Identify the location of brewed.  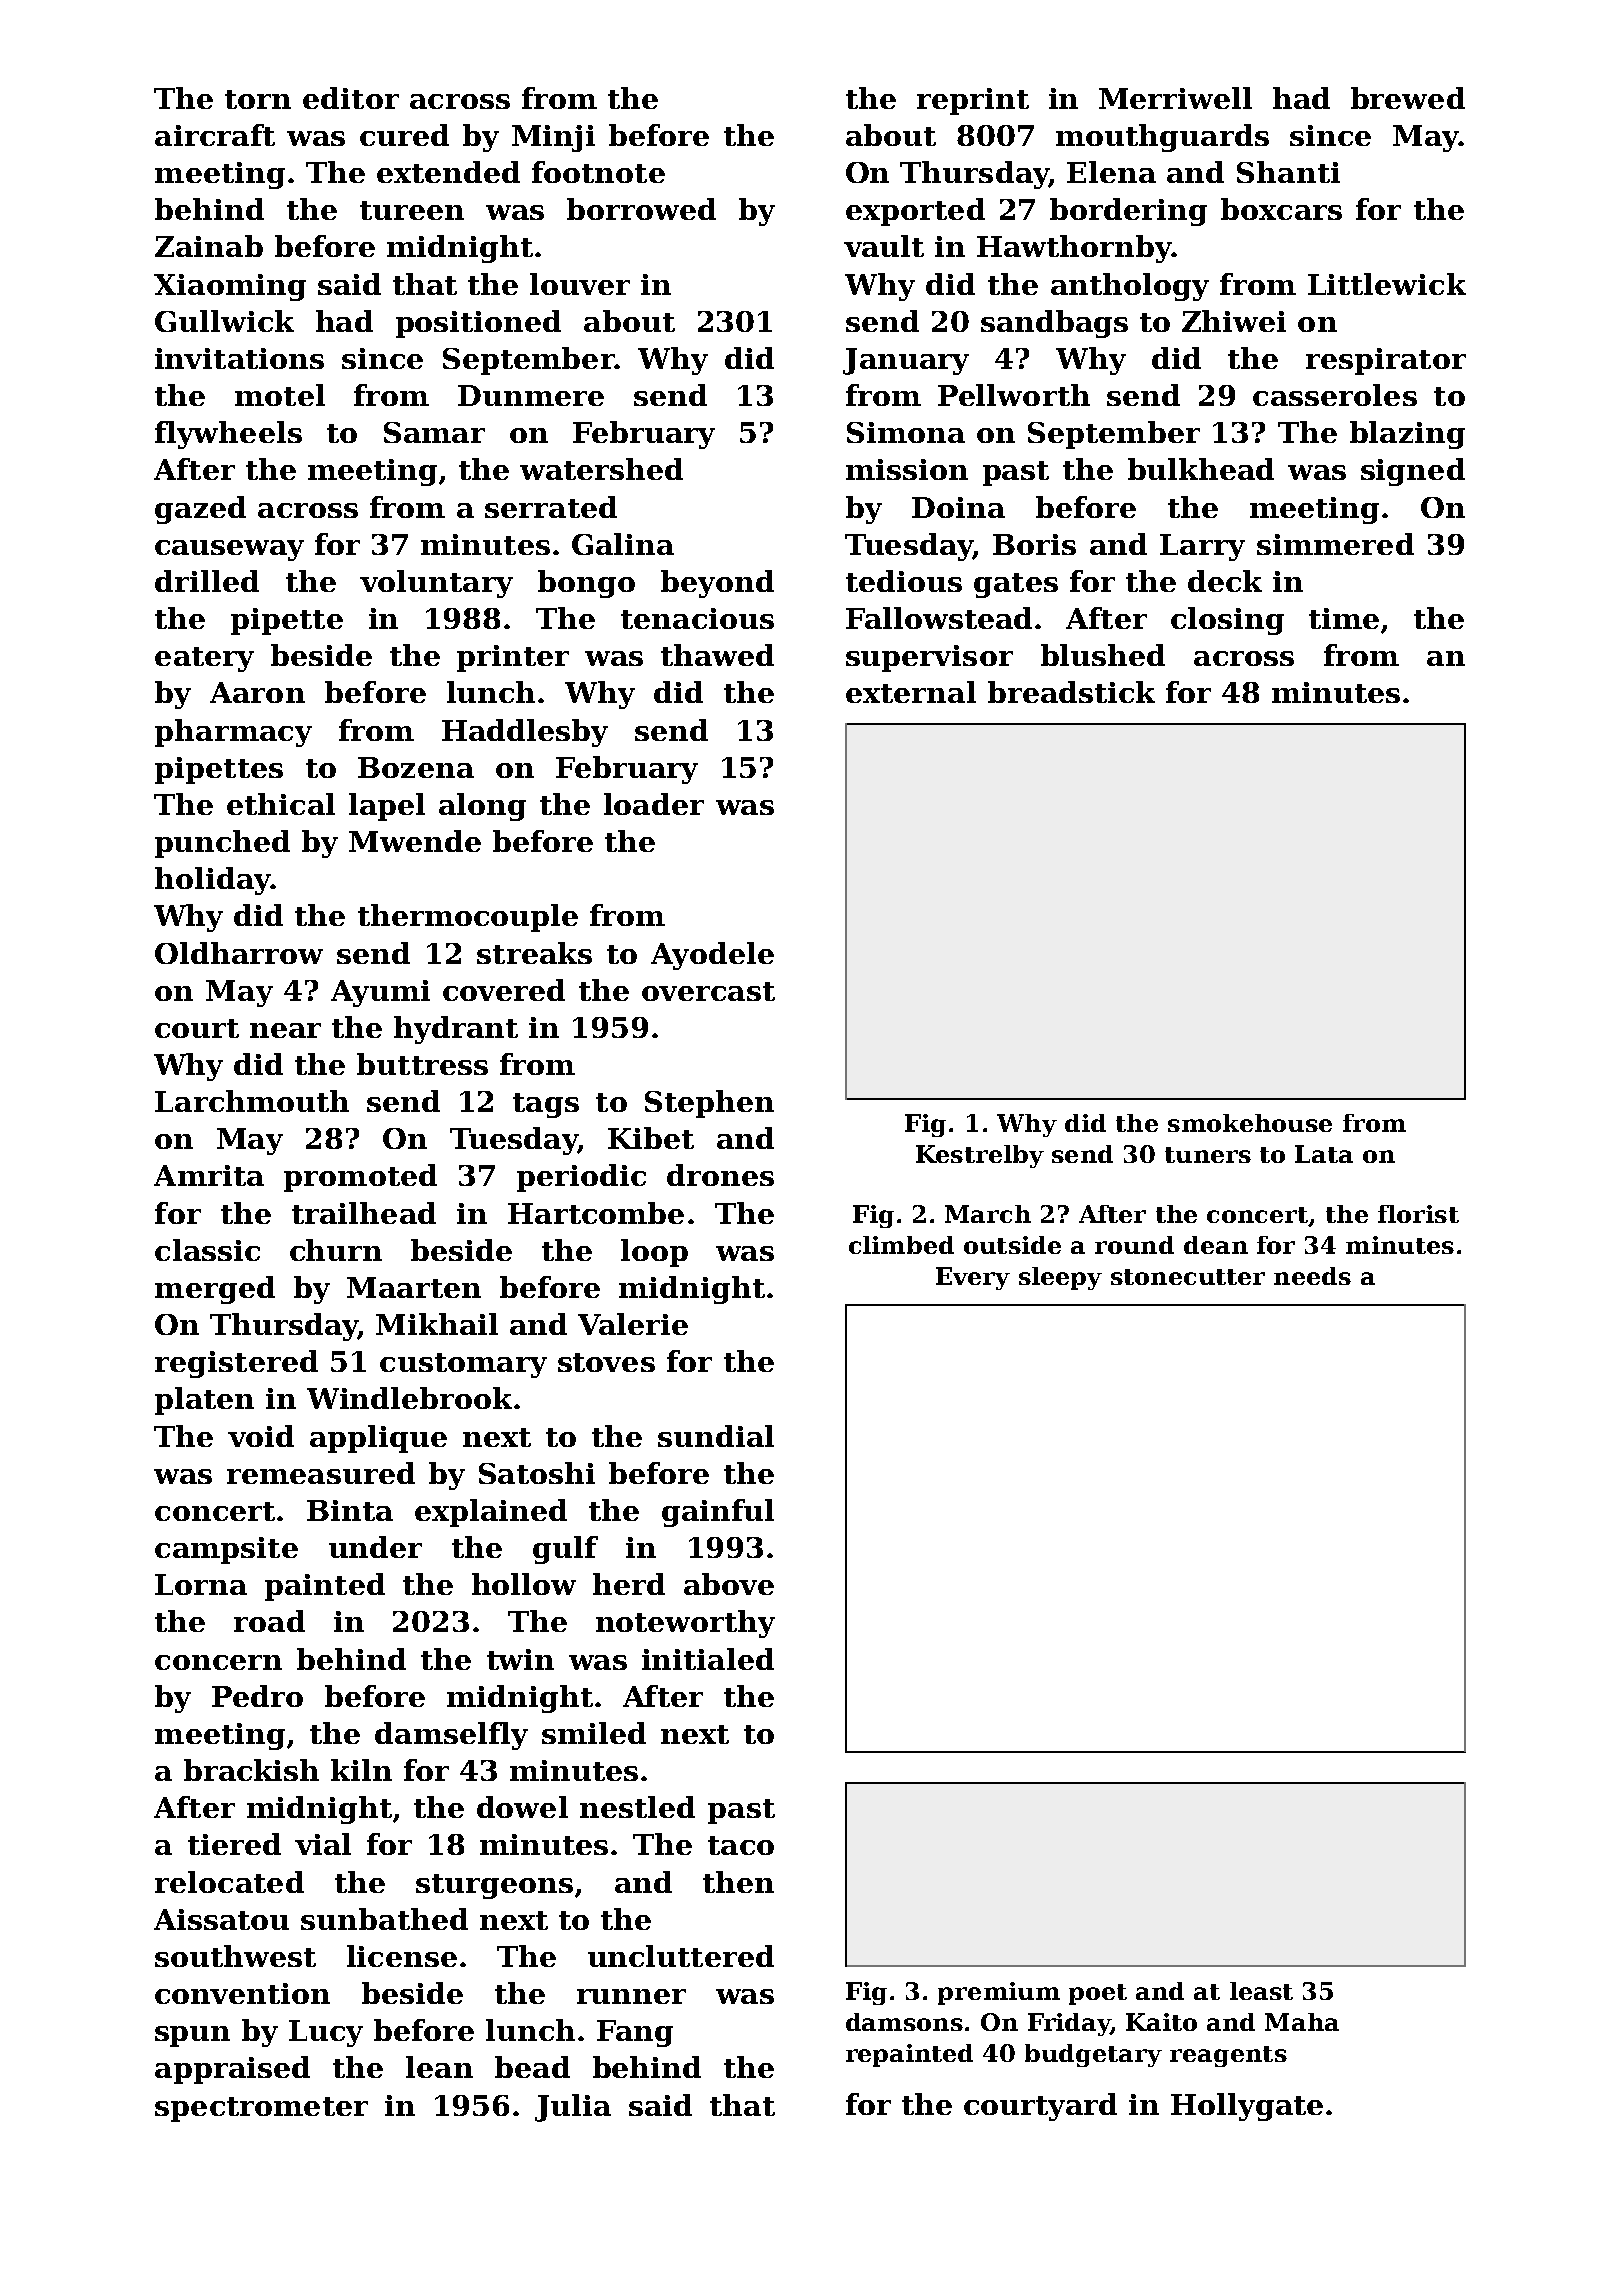
(1408, 98).
